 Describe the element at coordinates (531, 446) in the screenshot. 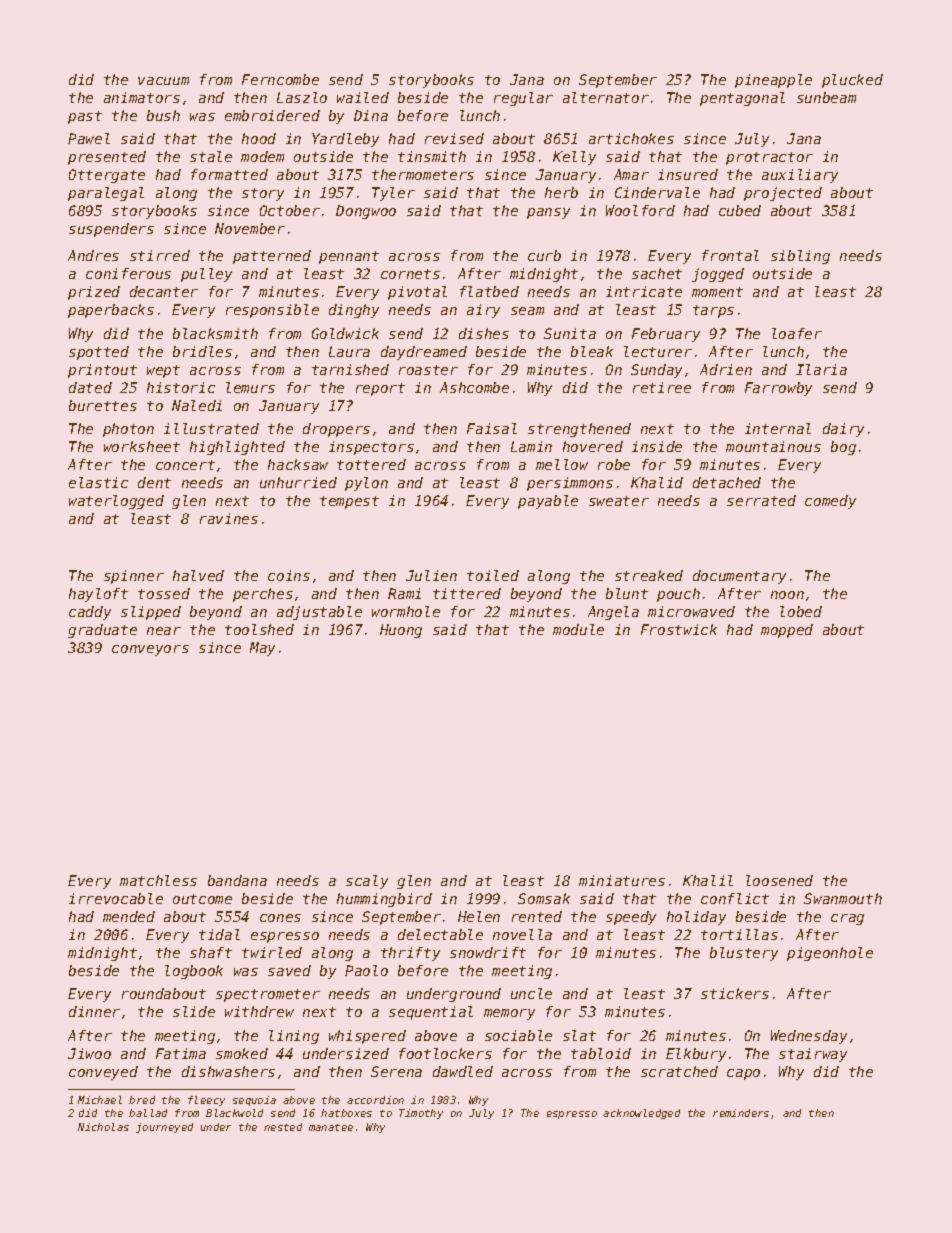

I see `Lamin` at that location.
